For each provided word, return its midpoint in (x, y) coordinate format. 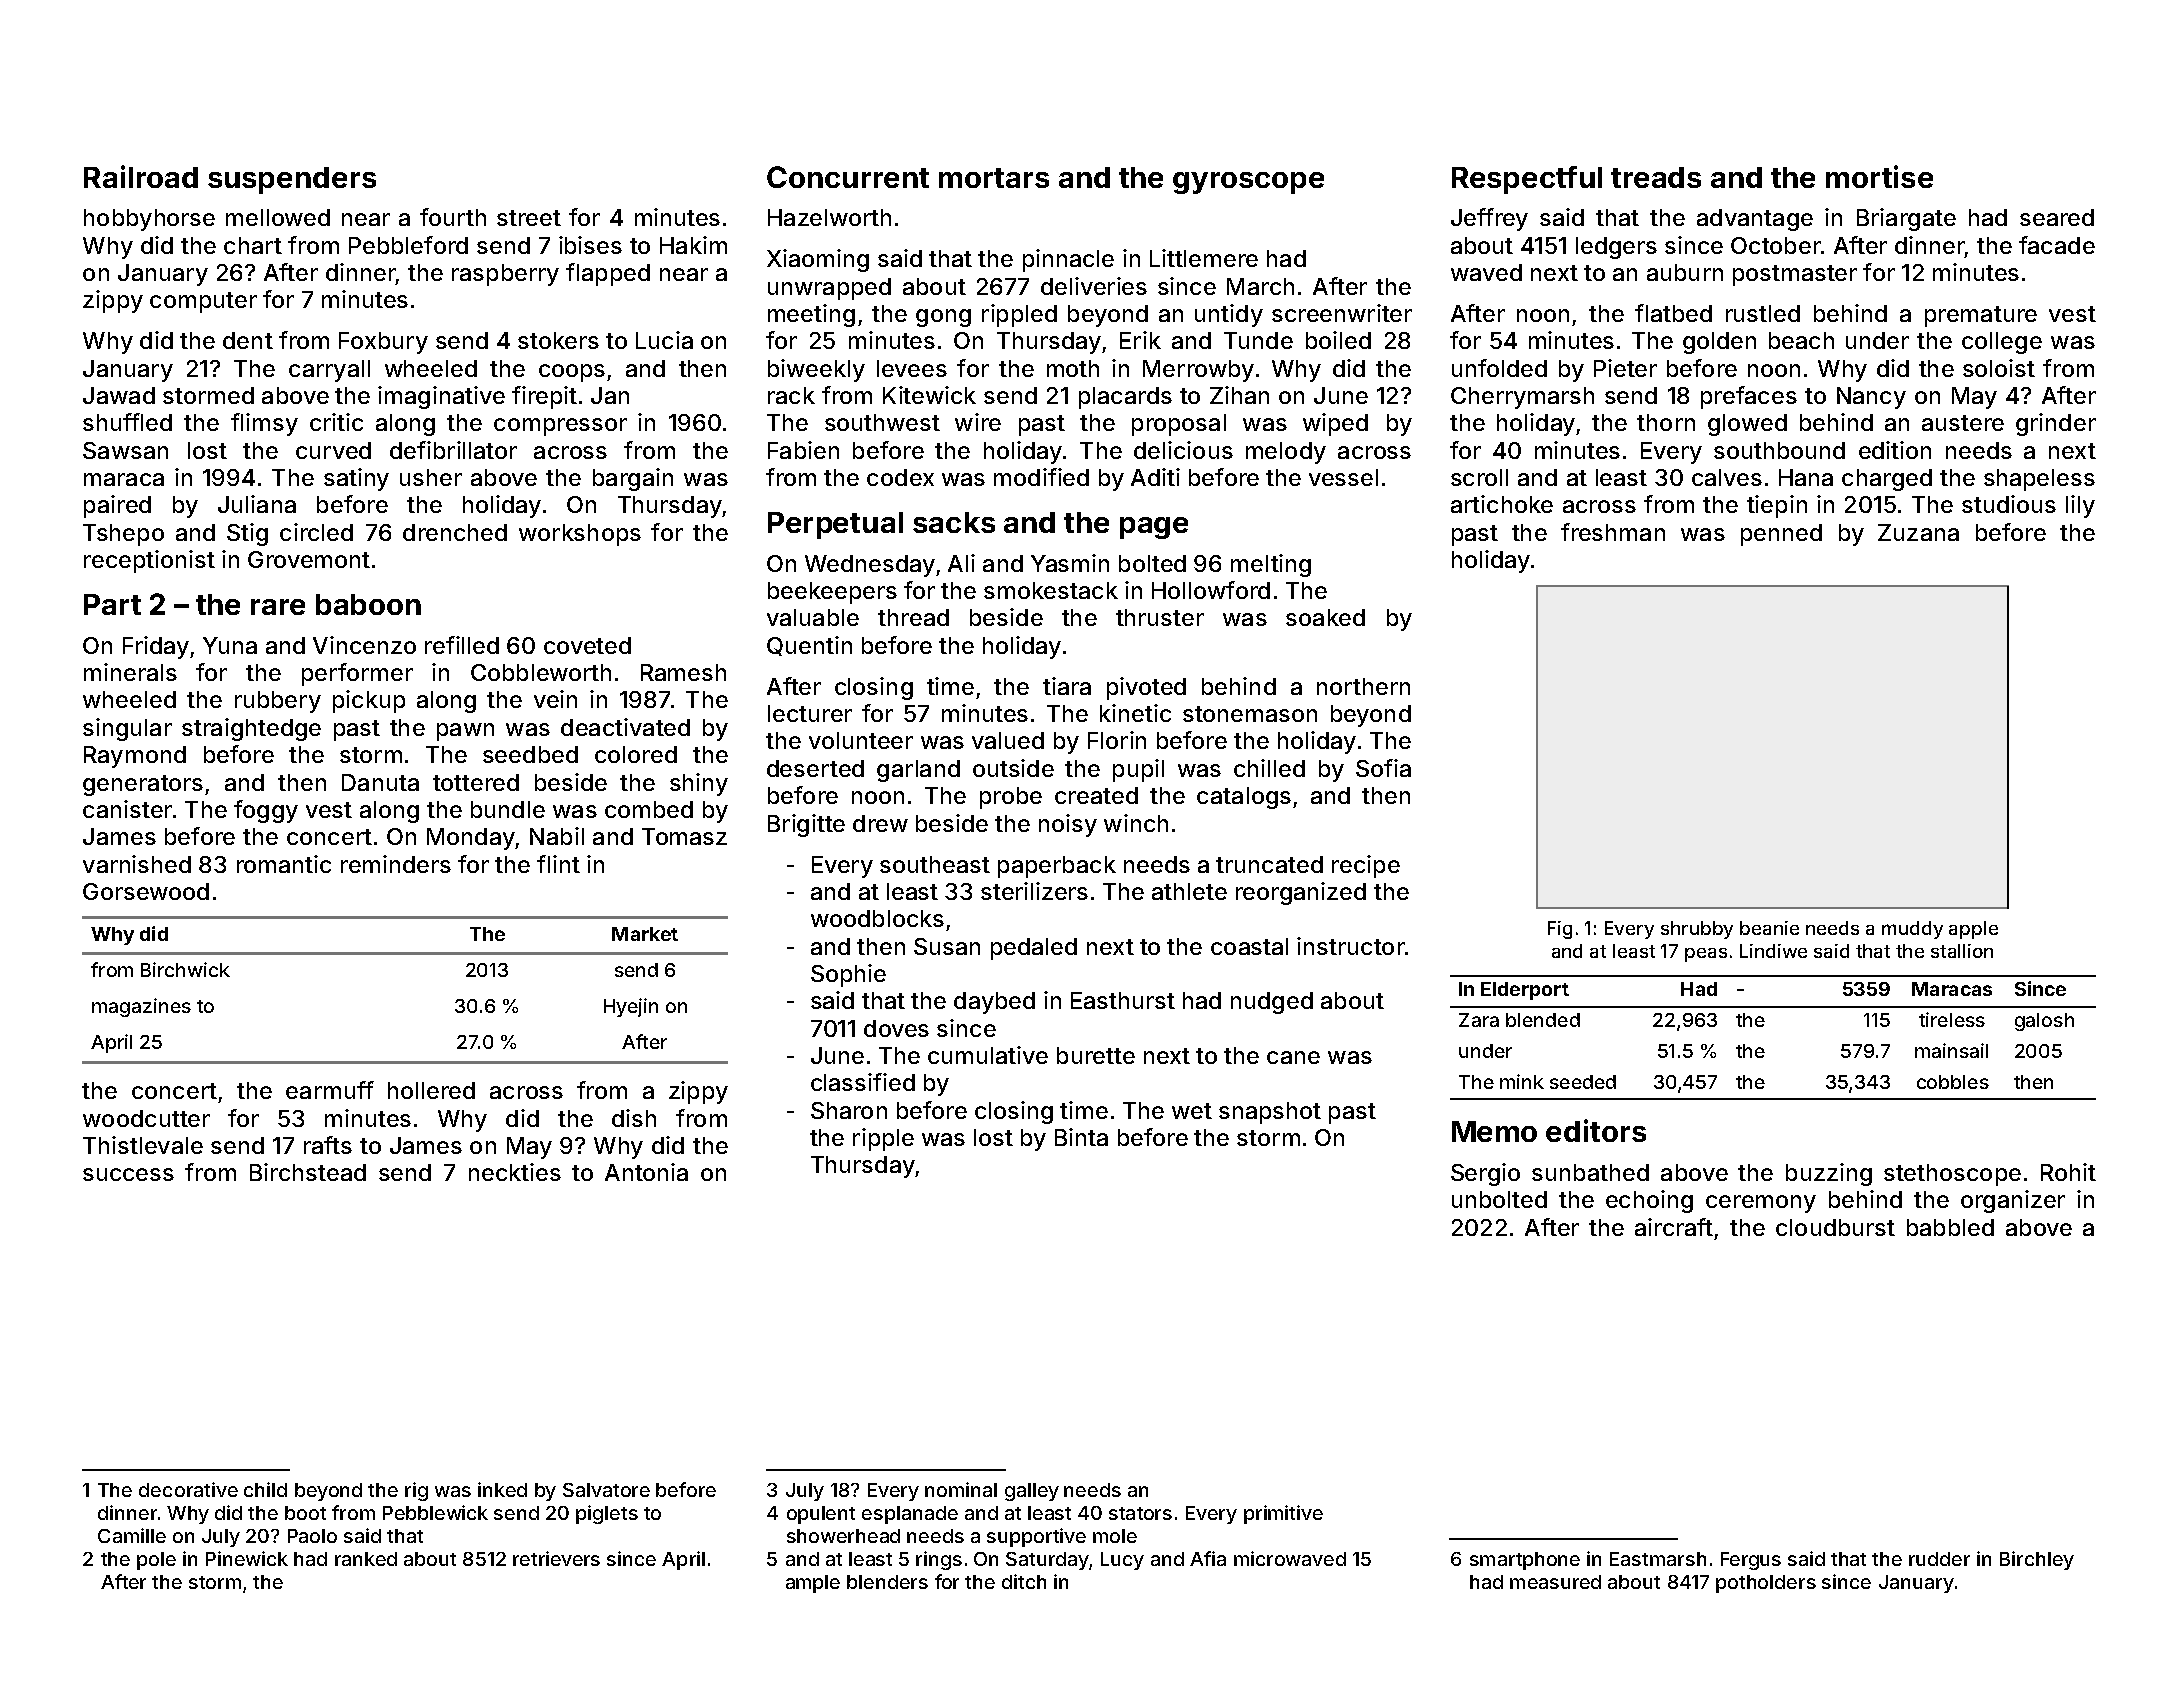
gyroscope (1248, 183)
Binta (1081, 1137)
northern (1363, 686)
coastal (1249, 946)
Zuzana (1918, 532)
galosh (2044, 1022)
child (265, 1489)
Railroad (141, 176)
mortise (1879, 176)
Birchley (2037, 1560)
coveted (587, 645)
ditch (1024, 1581)
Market (645, 934)
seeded (1583, 1082)
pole (156, 1561)
